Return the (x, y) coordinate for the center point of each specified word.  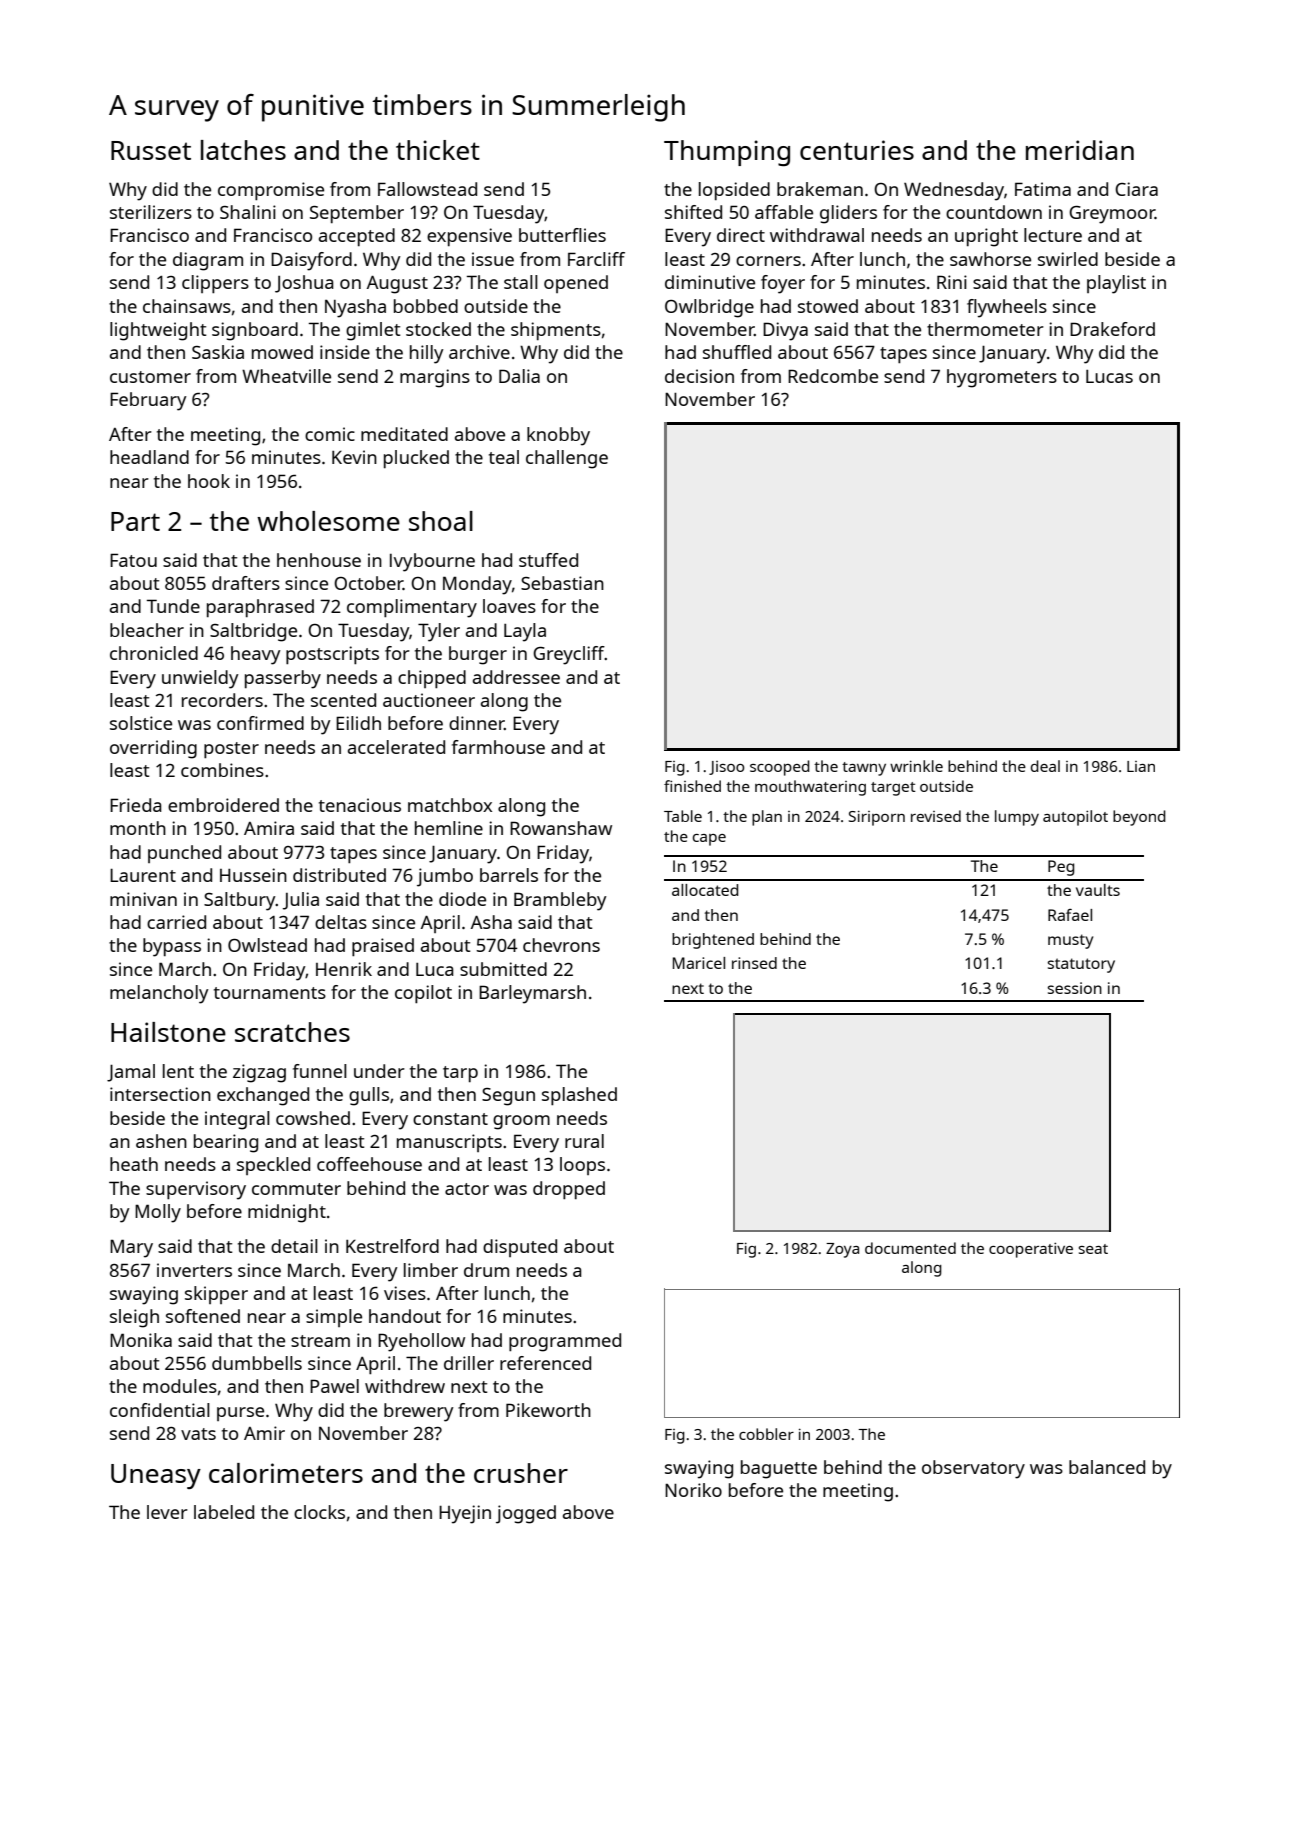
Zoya (842, 1250)
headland (149, 457)
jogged (526, 1514)
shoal (441, 521)
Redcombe (833, 376)
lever (167, 1512)
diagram (208, 261)
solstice (141, 723)
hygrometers (1002, 378)
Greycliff (569, 655)
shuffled (737, 352)
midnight (287, 1213)
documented (910, 1248)
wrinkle (916, 766)
